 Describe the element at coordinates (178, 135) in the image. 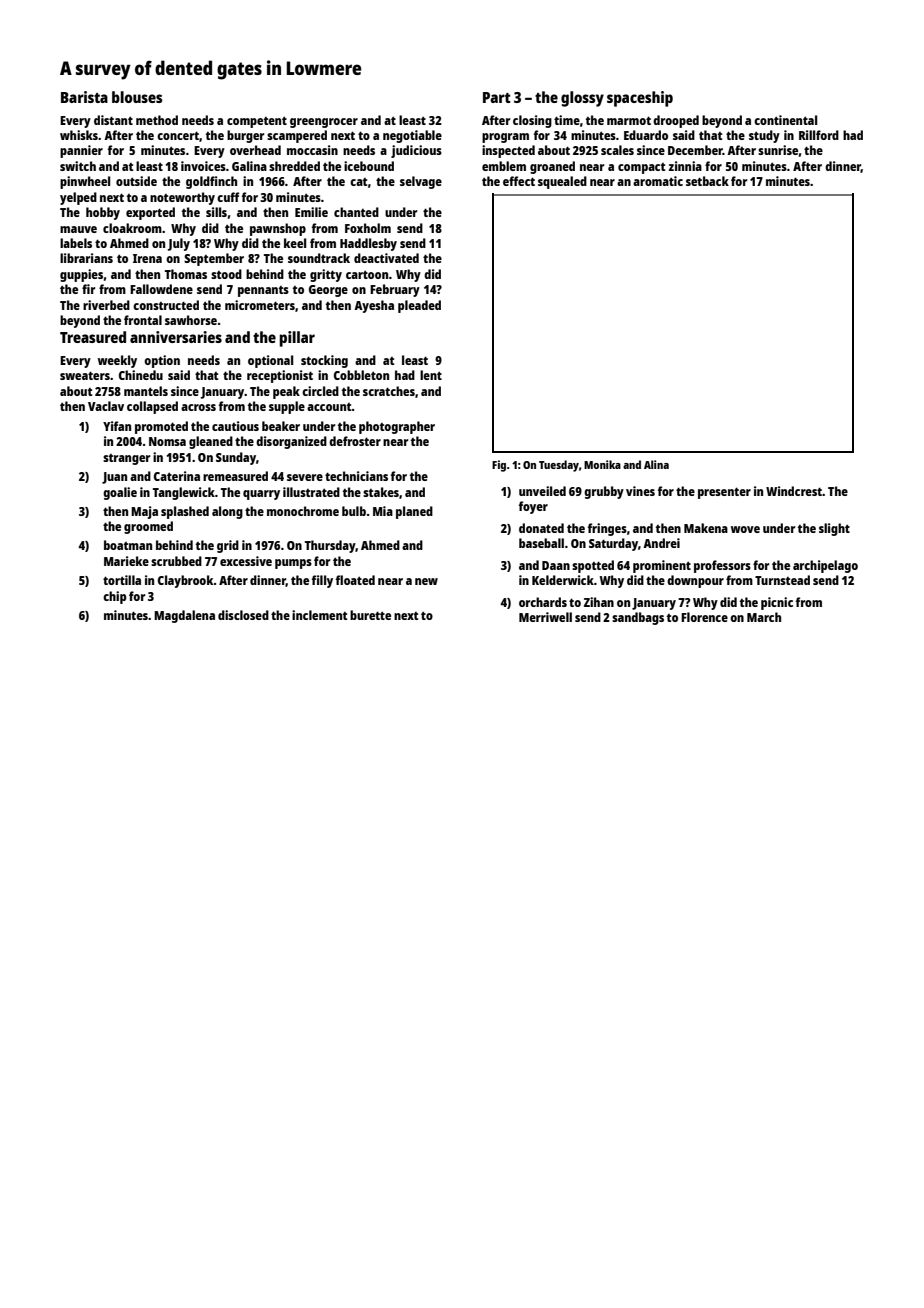

I see `concert` at that location.
